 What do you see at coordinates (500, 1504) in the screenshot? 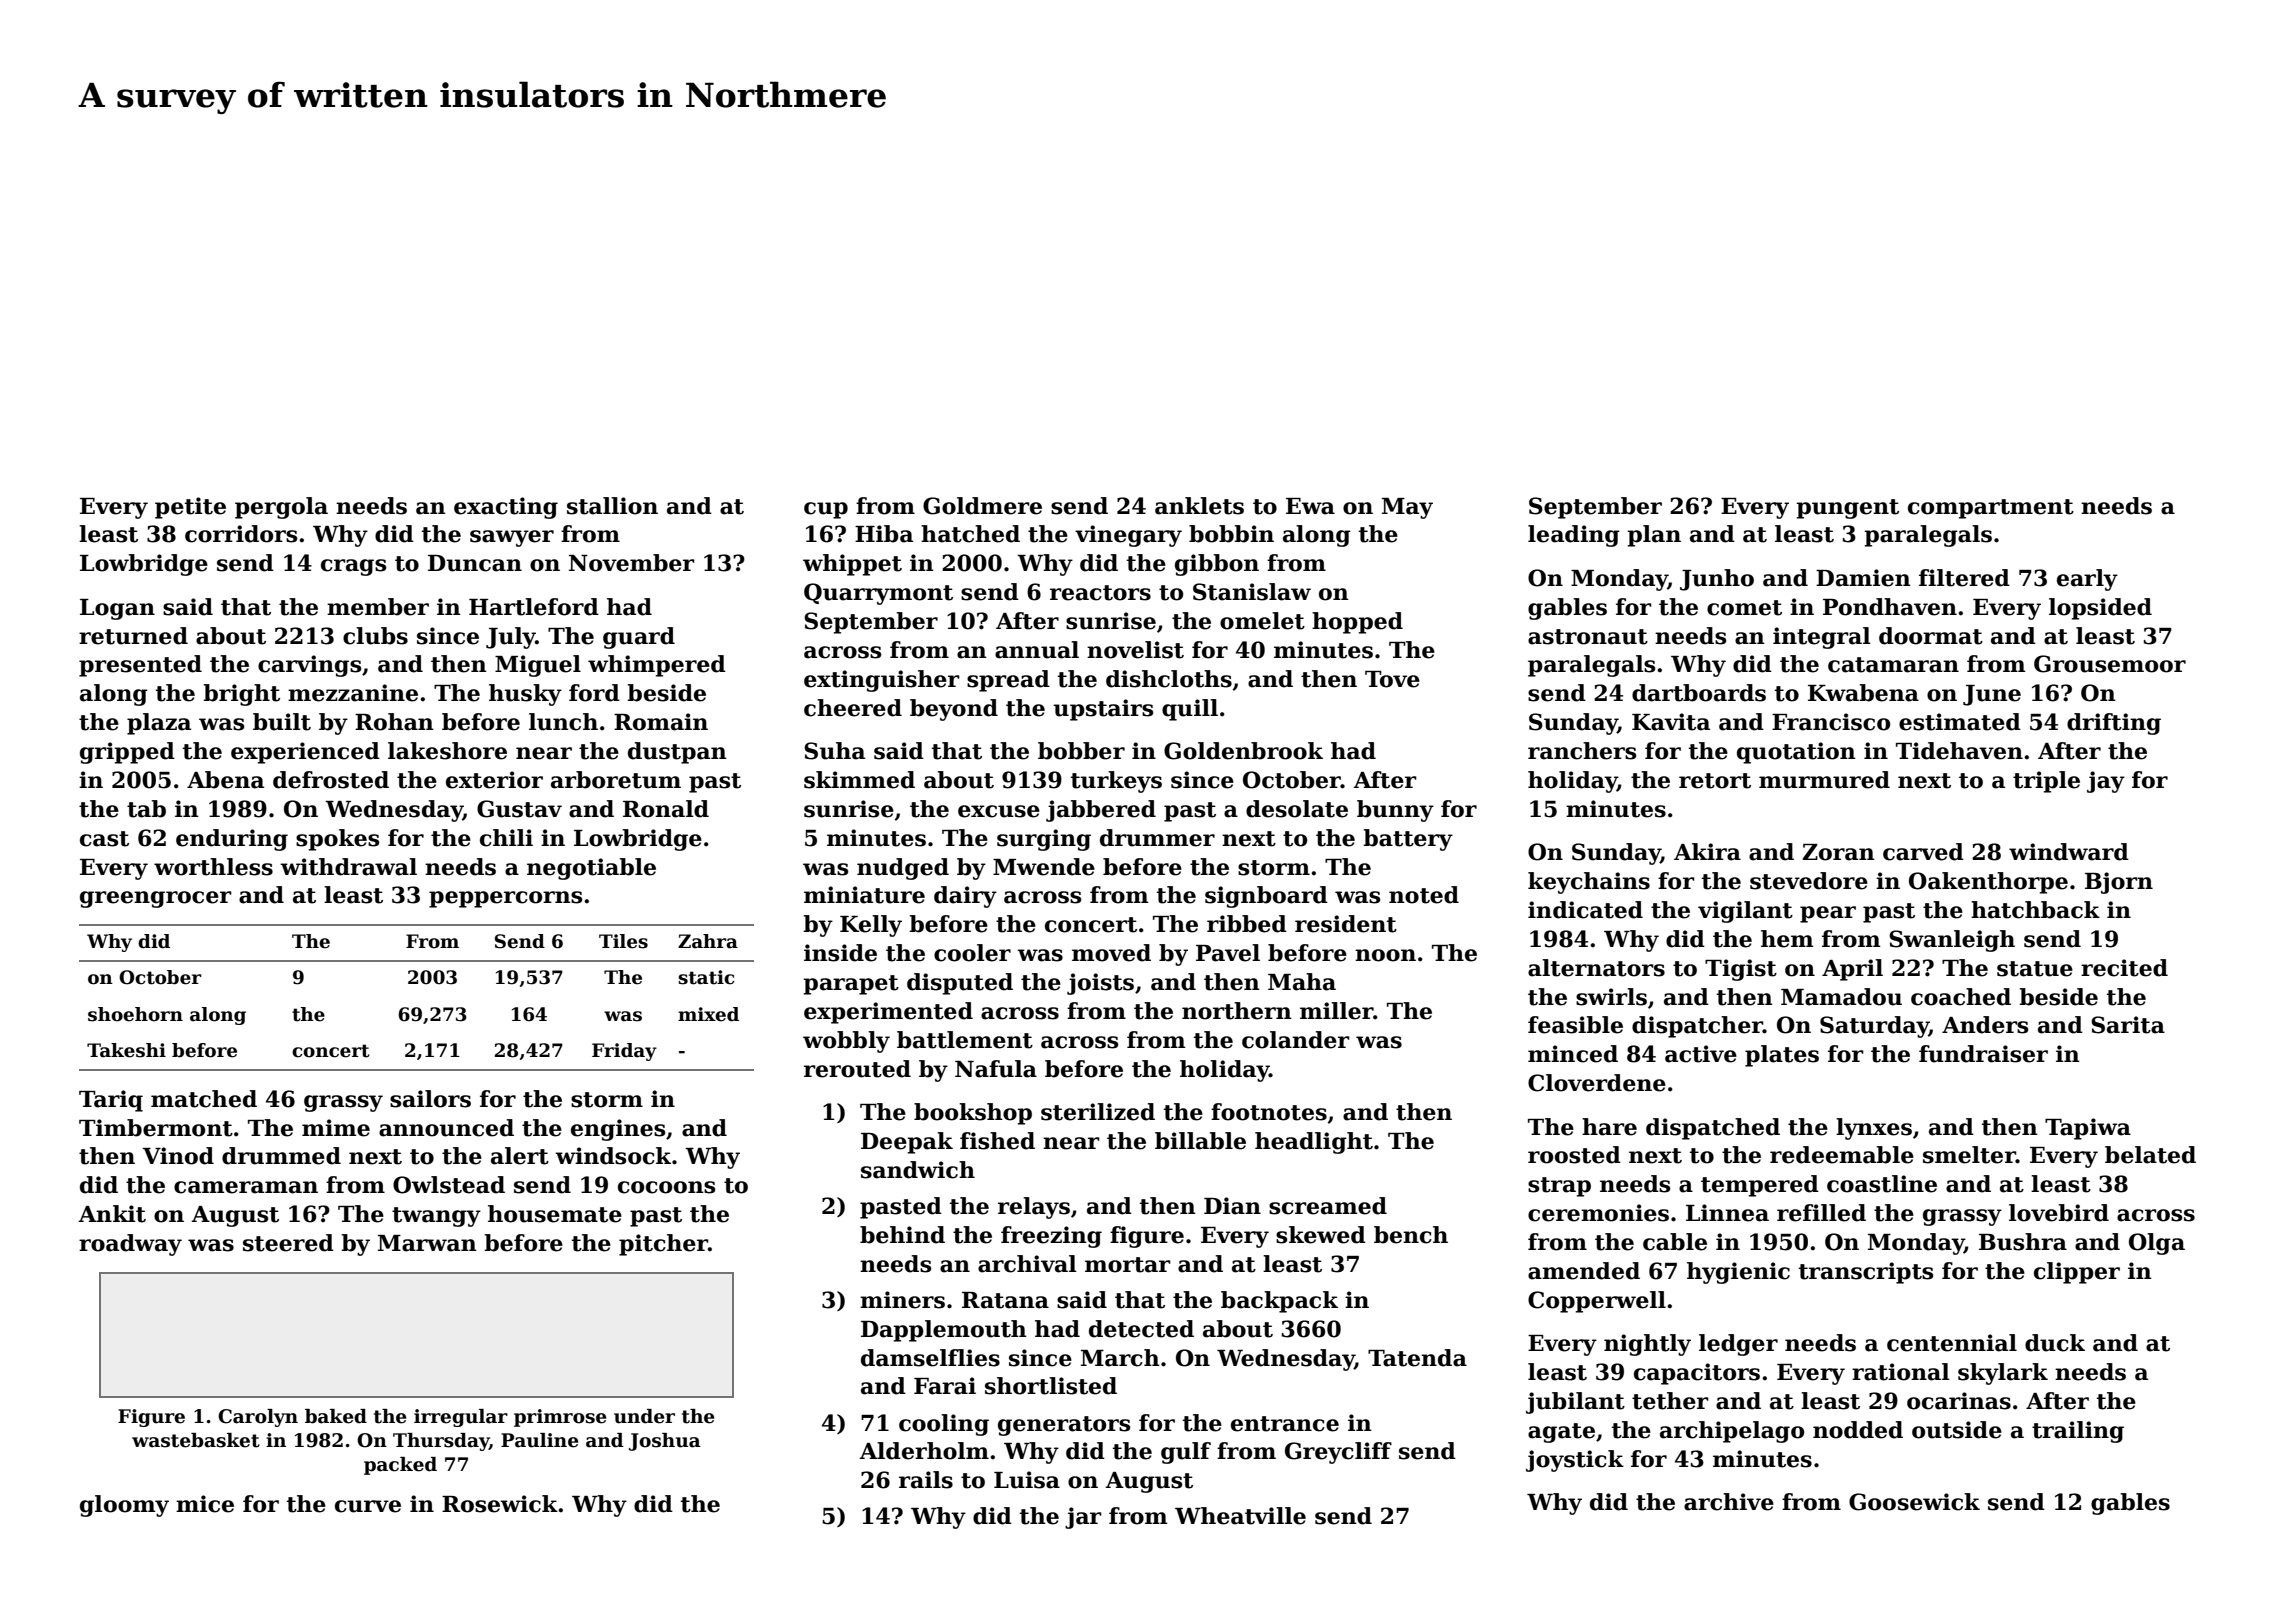
I see `Rosewick` at bounding box center [500, 1504].
